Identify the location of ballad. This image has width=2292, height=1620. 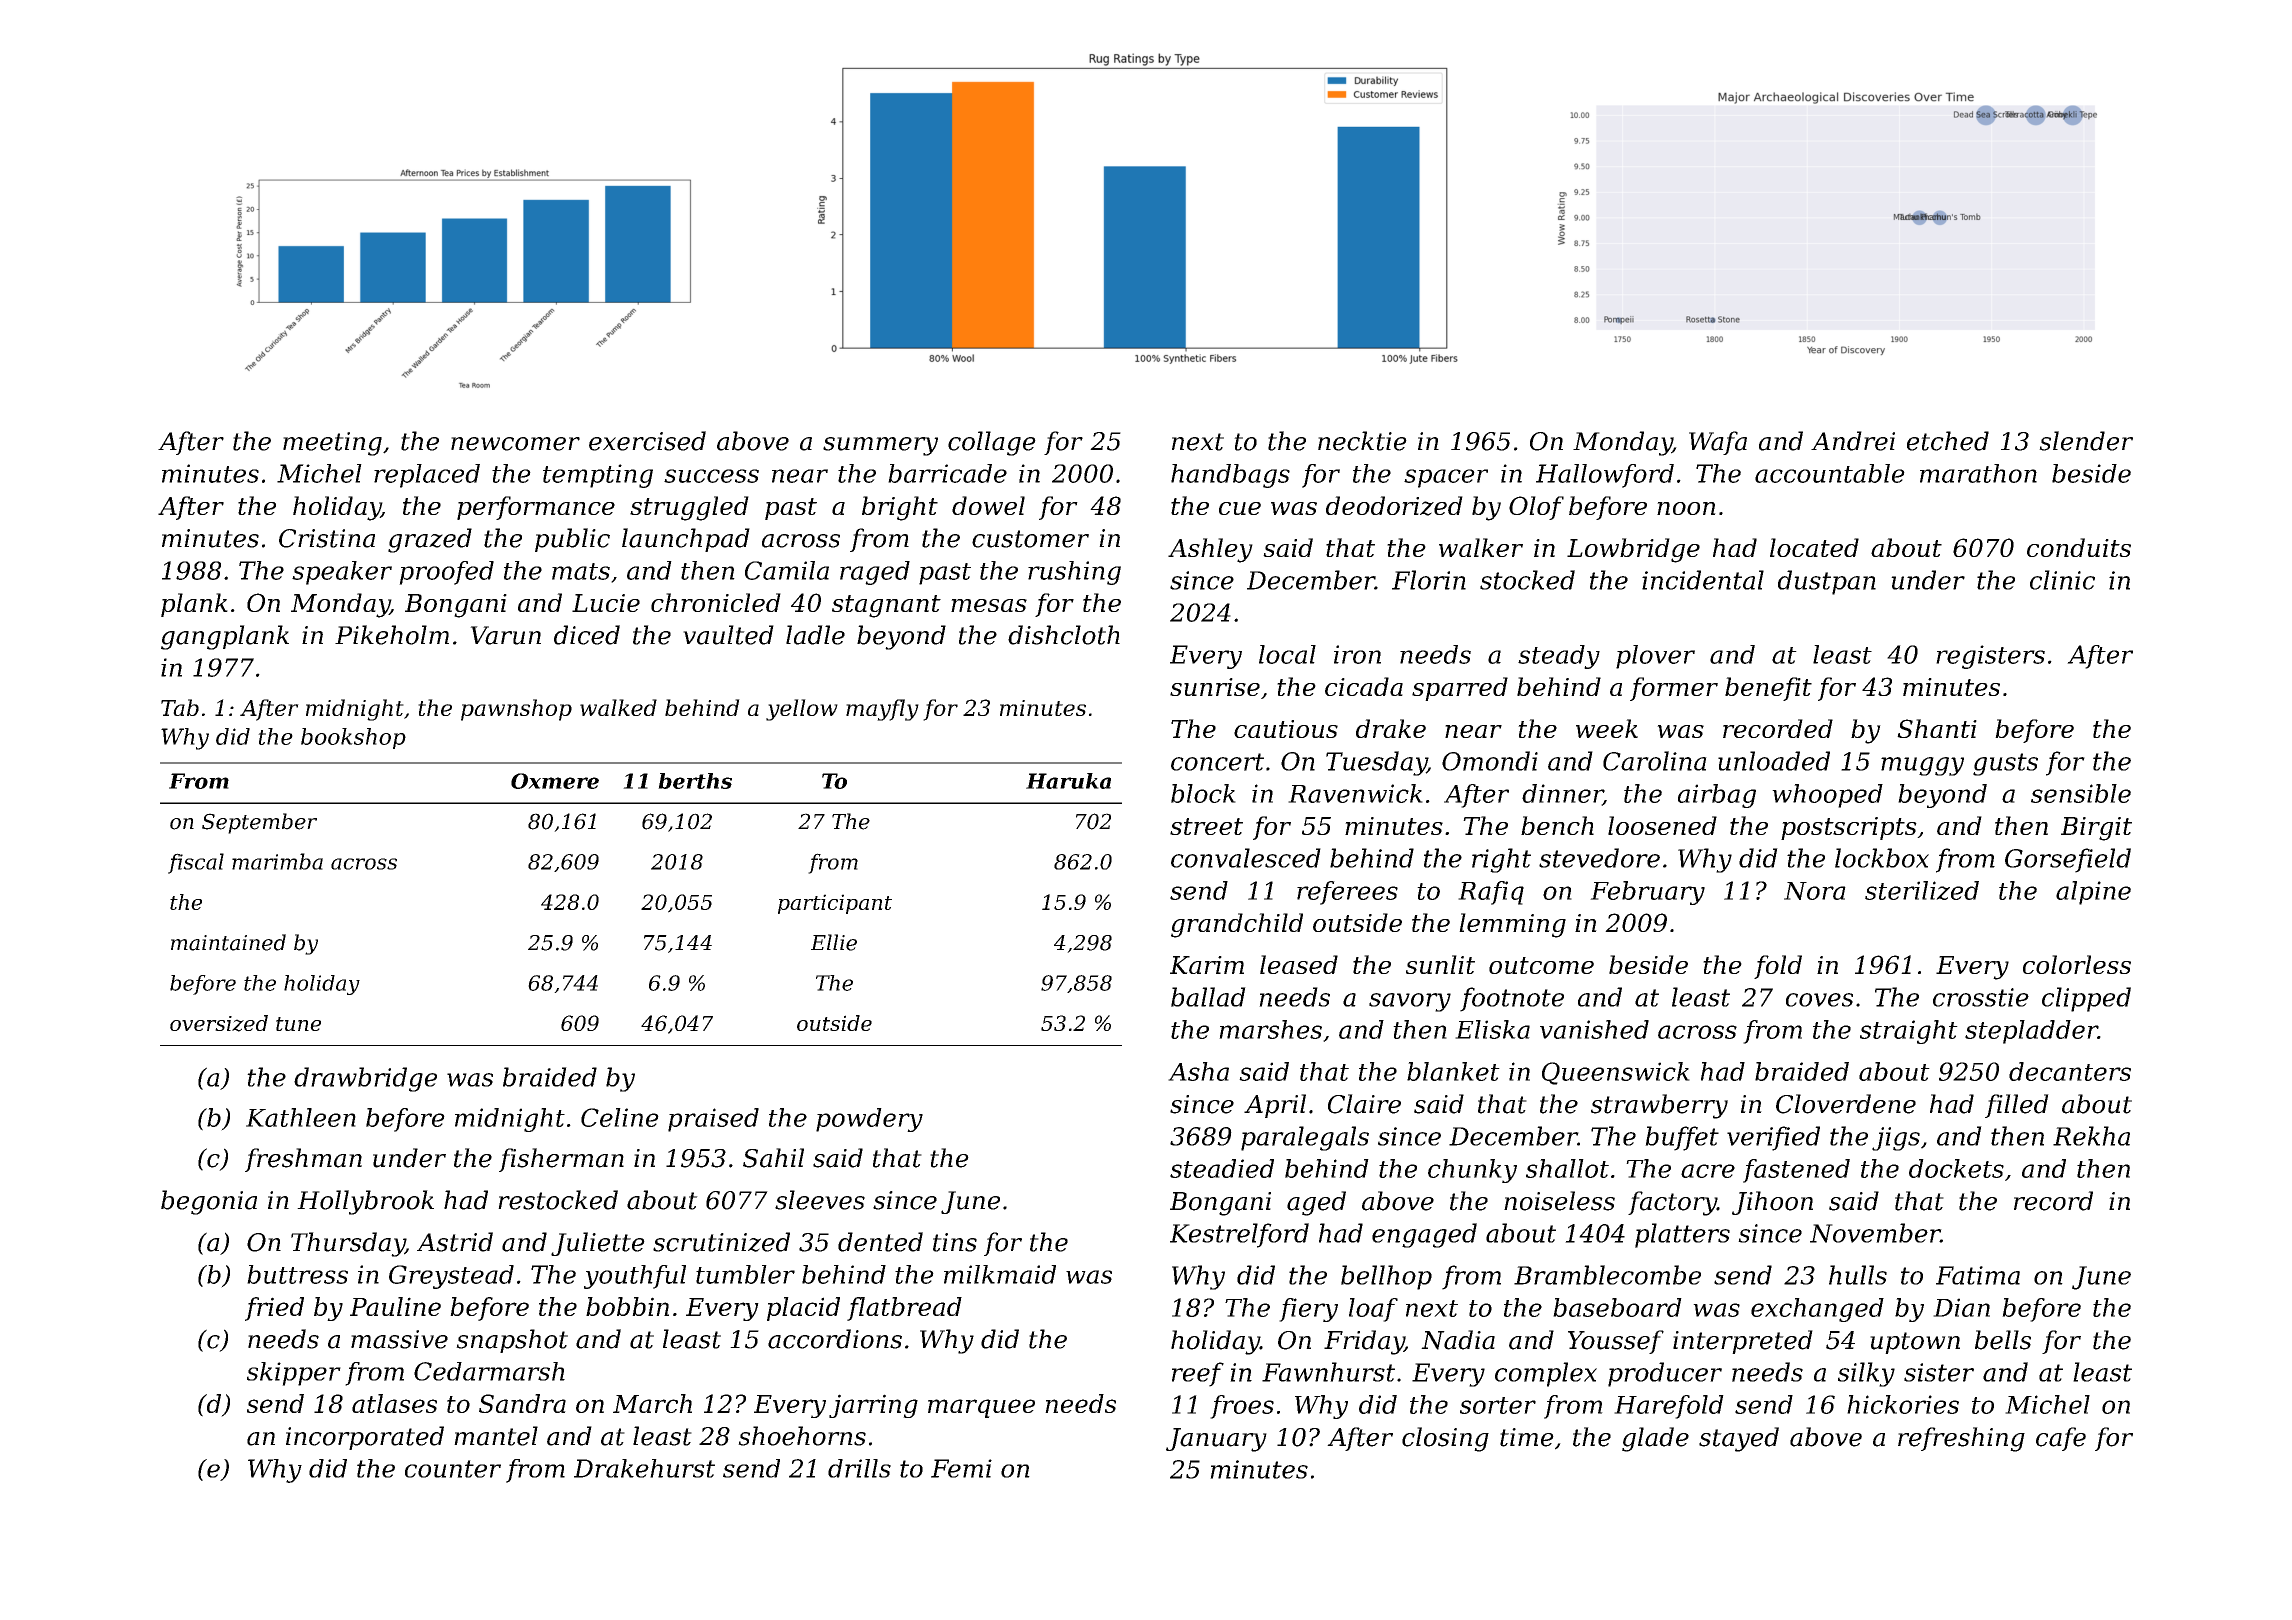
(1208, 997).
